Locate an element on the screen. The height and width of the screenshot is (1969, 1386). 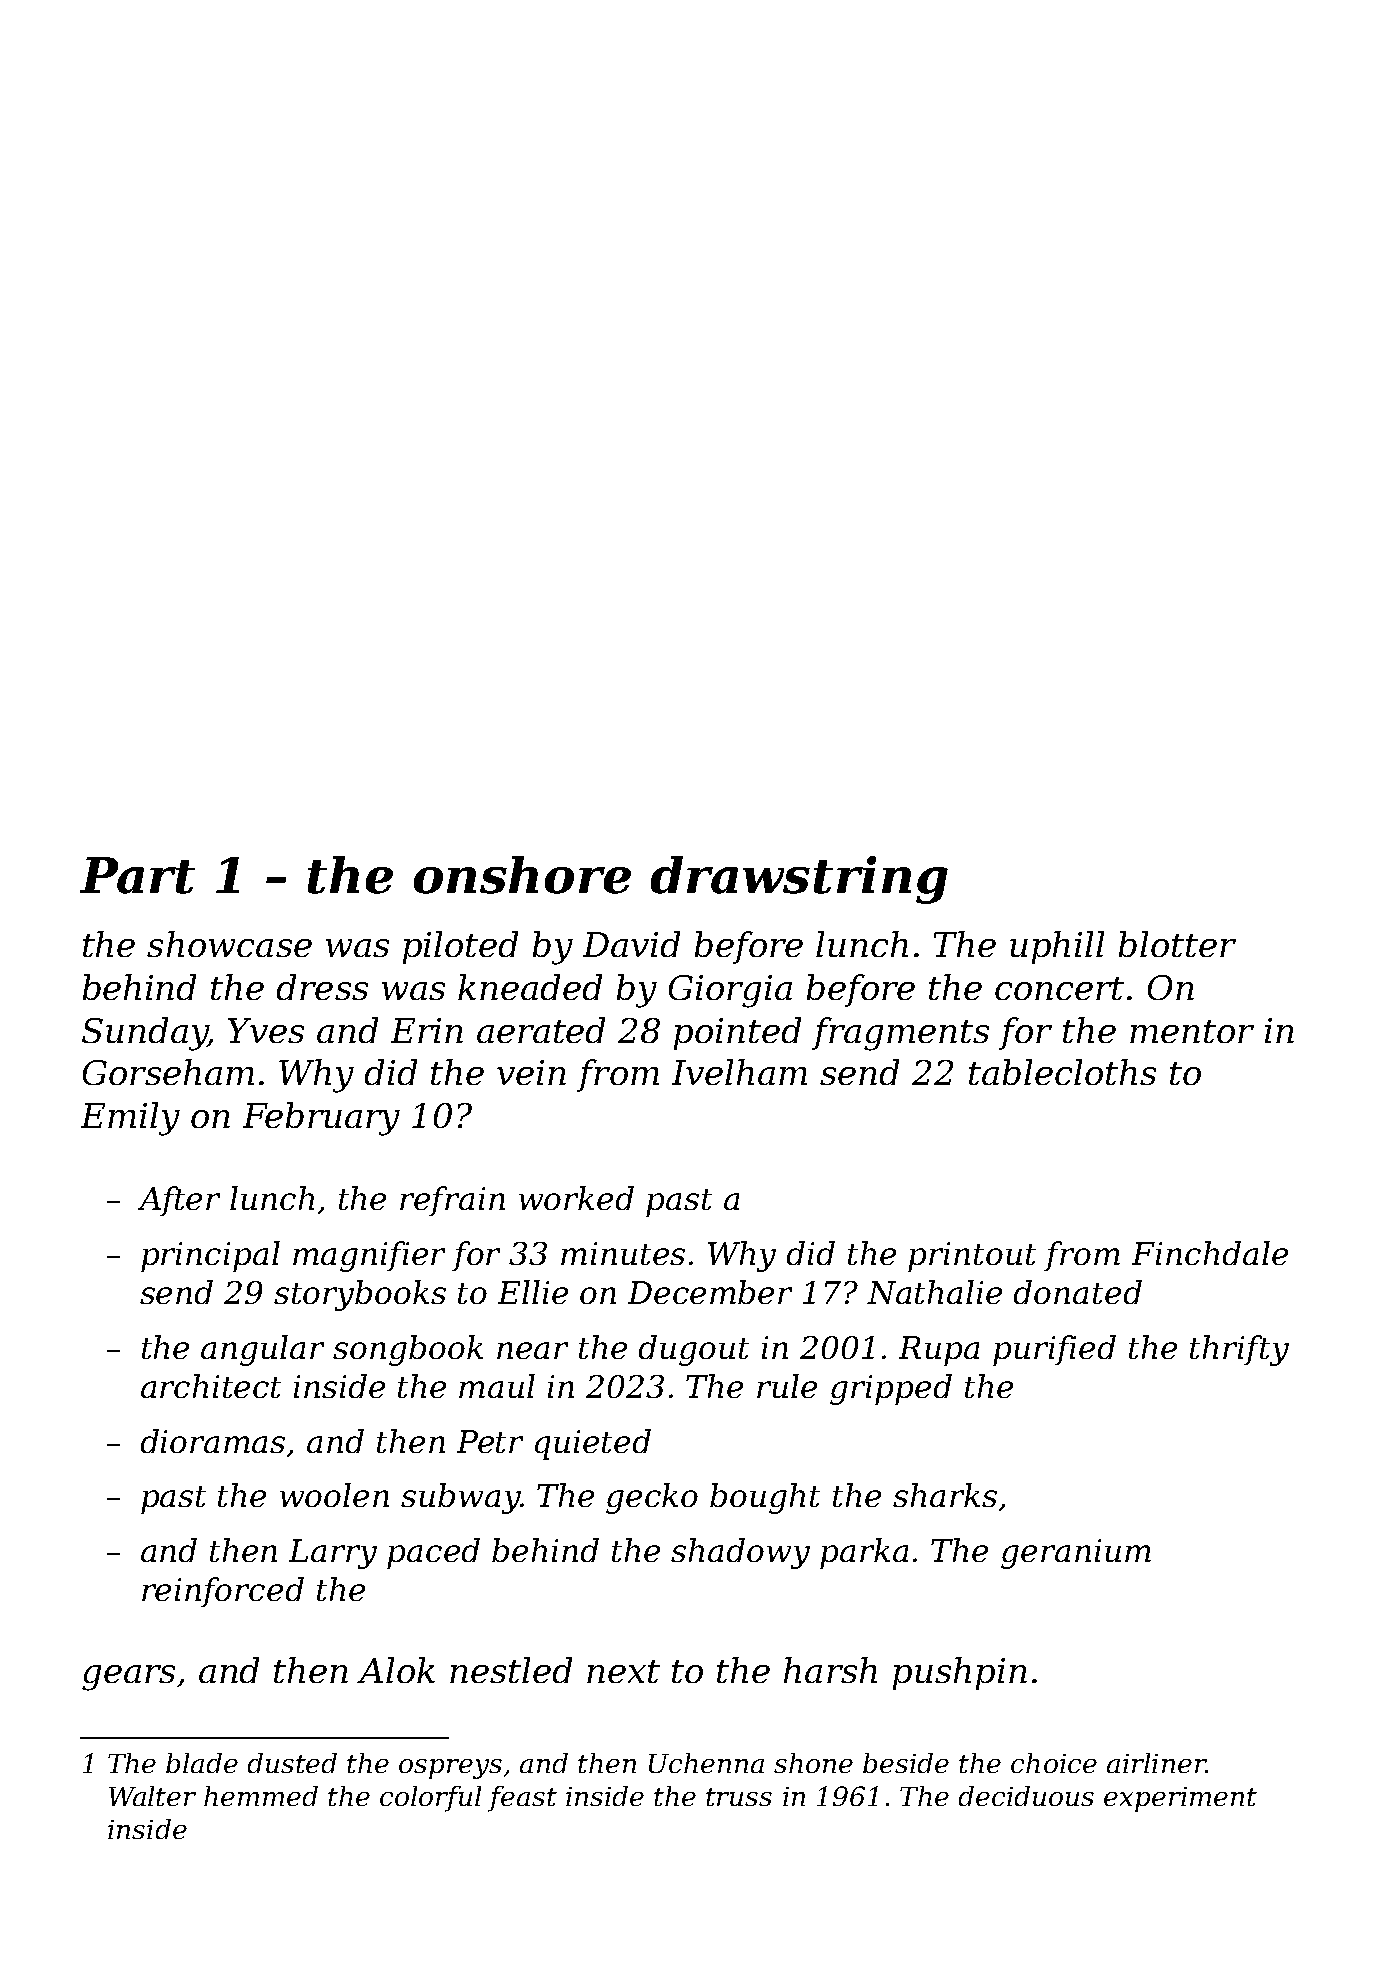
paced is located at coordinates (433, 1553).
